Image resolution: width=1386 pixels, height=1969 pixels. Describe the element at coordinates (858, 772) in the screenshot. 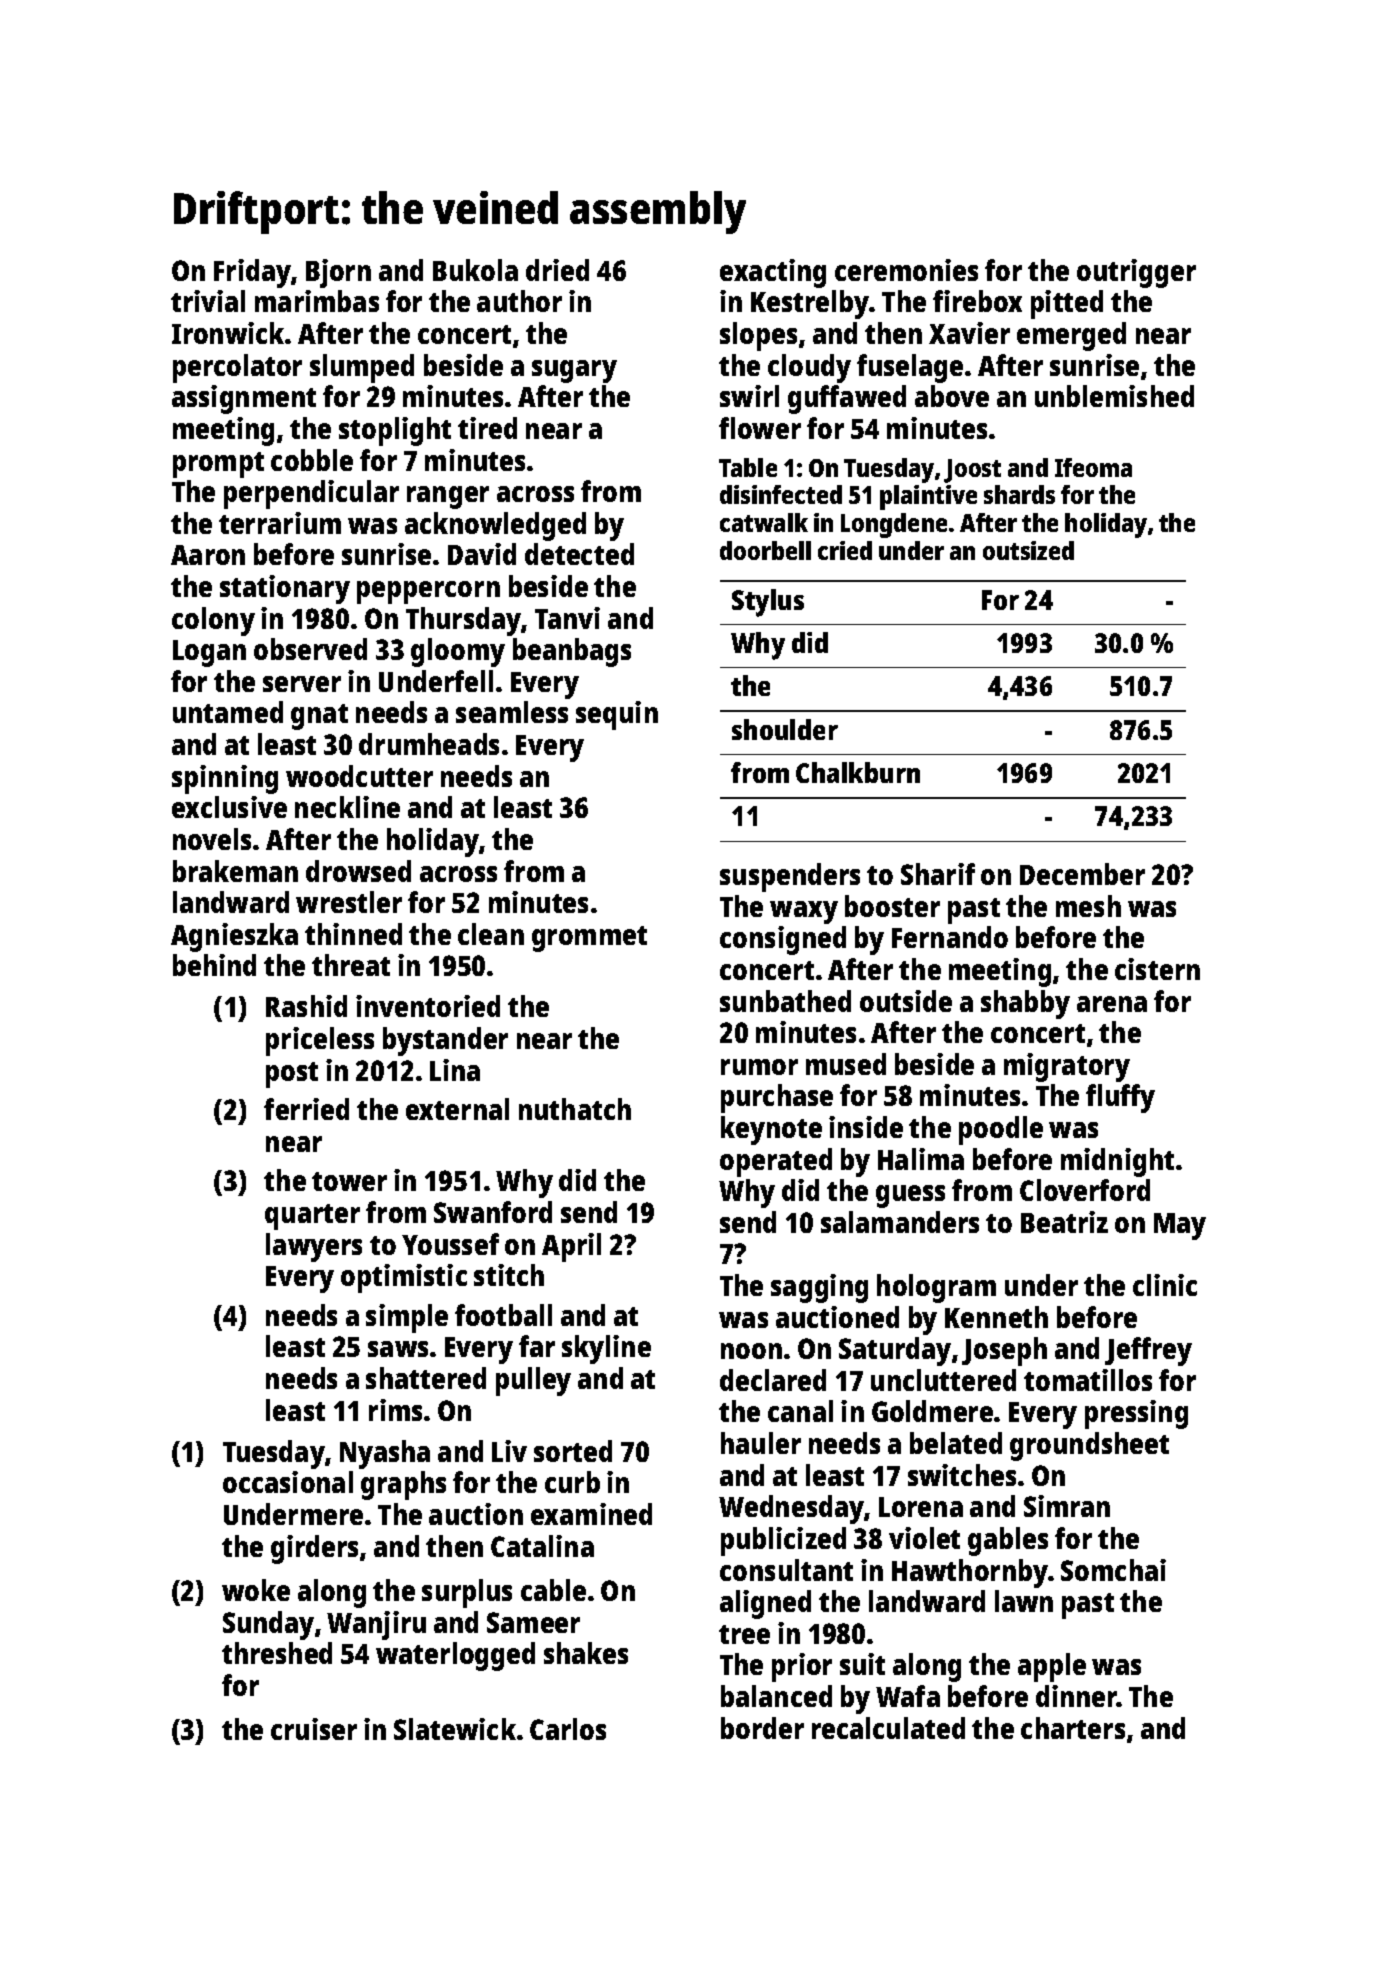

I see `Chalkburn` at that location.
